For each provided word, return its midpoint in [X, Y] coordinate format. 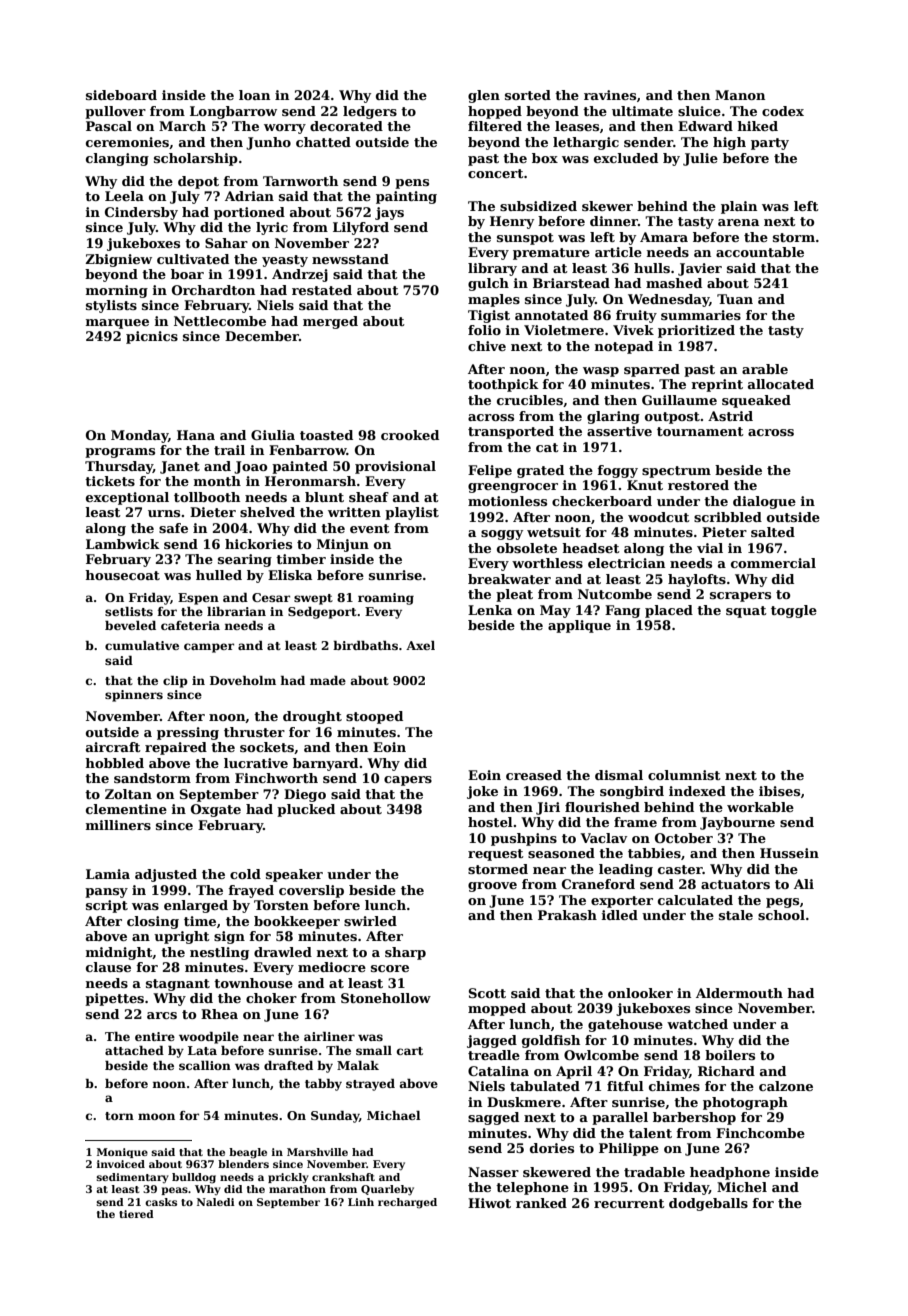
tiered [136, 1214]
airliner [329, 1036]
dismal [619, 775]
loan [254, 95]
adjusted [166, 875]
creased [534, 775]
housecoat [122, 575]
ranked [541, 1203]
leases [577, 126]
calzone [786, 1086]
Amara [664, 237]
